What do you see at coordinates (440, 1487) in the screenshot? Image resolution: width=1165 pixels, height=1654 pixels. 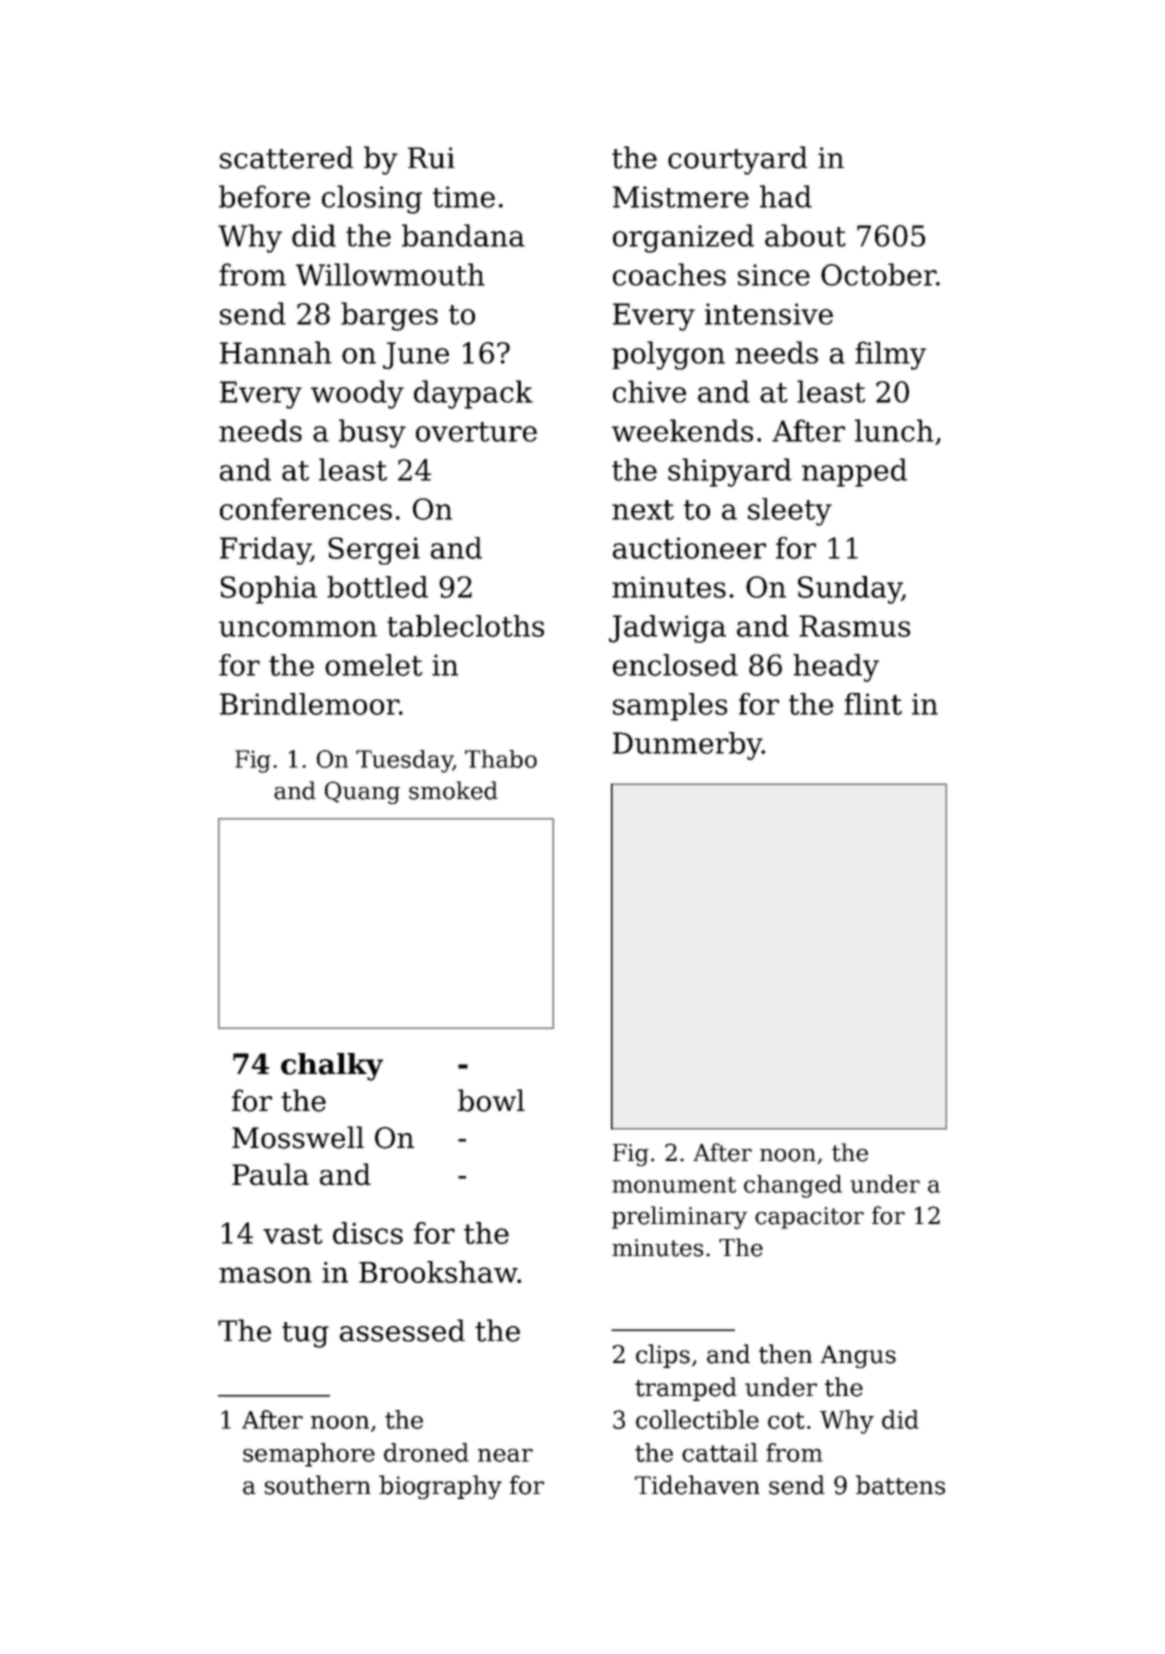 I see `biography` at bounding box center [440, 1487].
